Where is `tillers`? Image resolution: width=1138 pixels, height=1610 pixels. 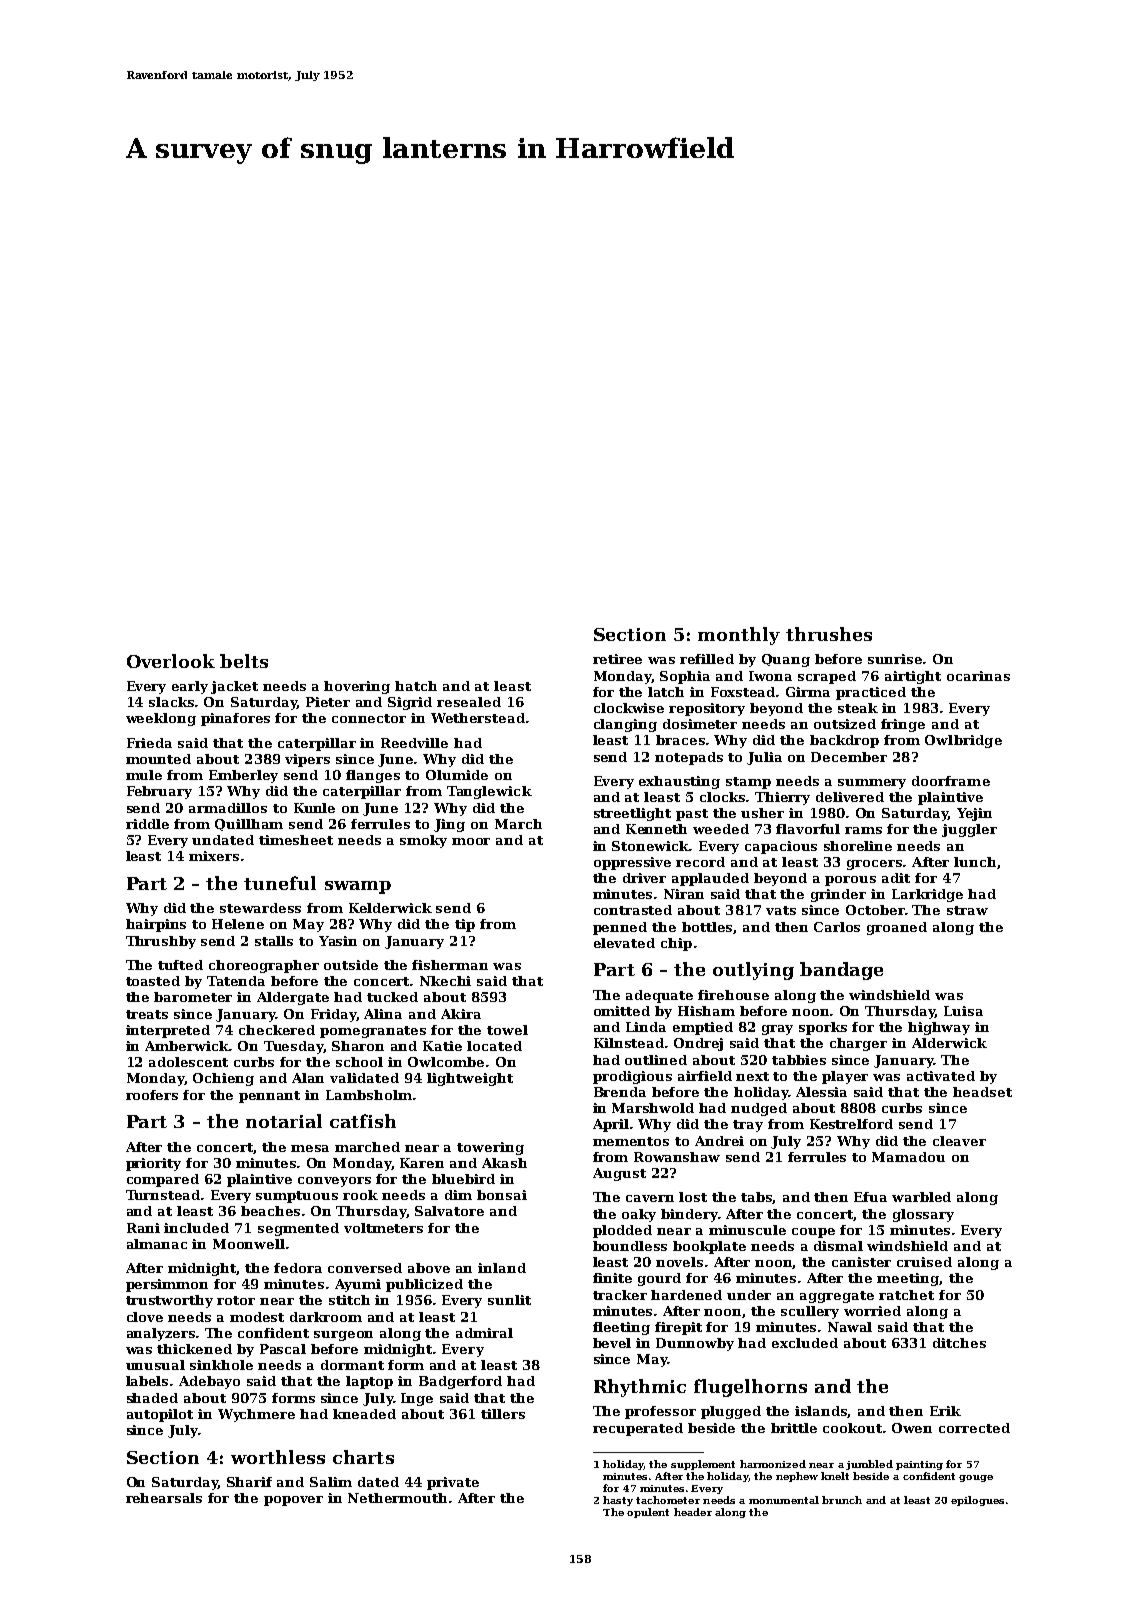
tillers is located at coordinates (503, 1414).
